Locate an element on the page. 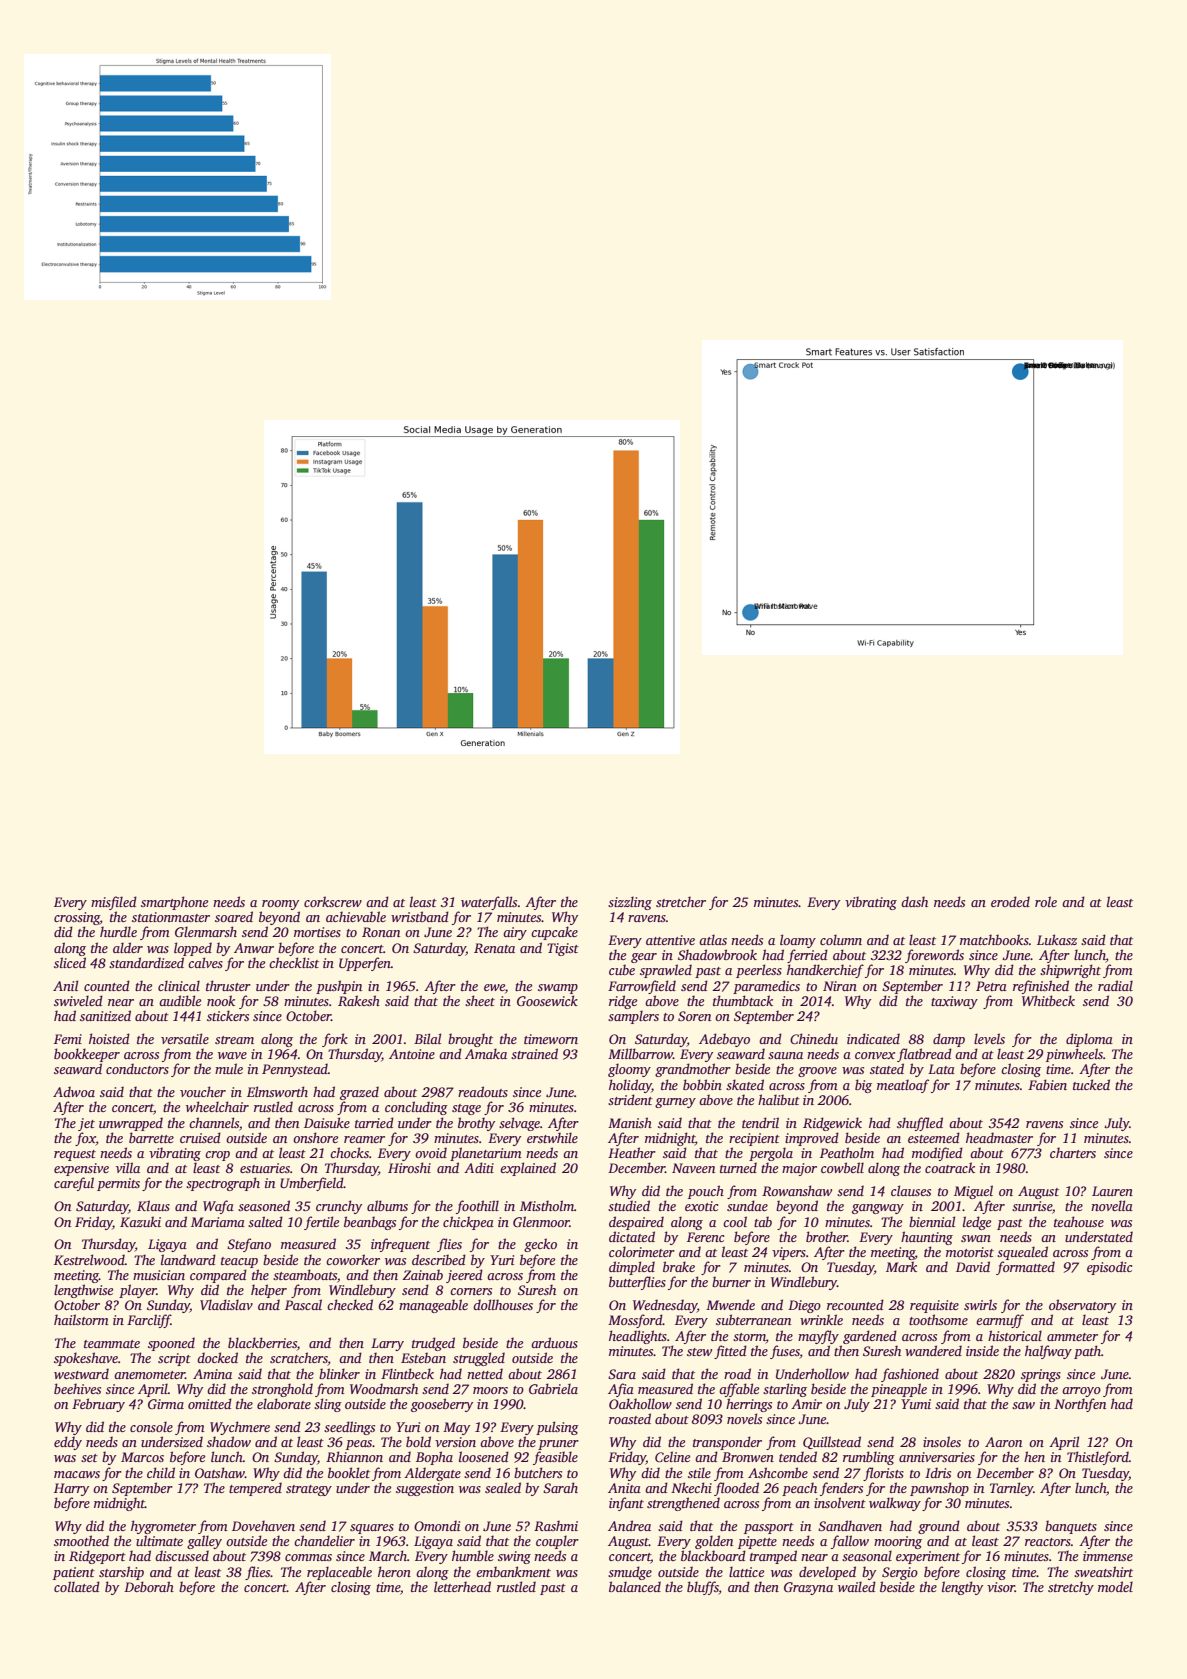 This page has width=1187, height=1679. coatrack is located at coordinates (950, 1167).
